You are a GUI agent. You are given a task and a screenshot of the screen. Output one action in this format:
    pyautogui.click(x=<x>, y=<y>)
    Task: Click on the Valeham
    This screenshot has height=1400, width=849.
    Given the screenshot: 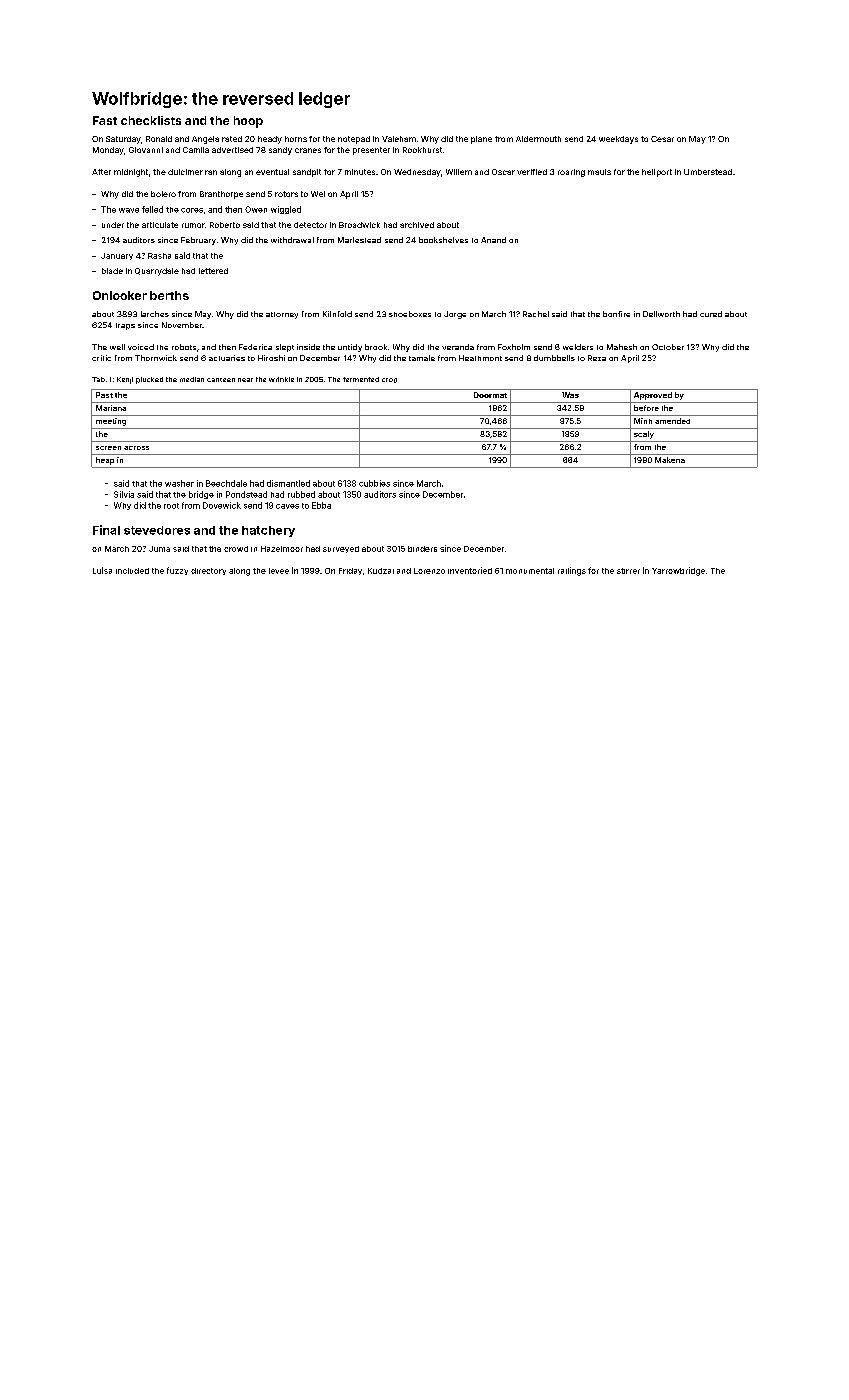 What is the action you would take?
    pyautogui.click(x=399, y=139)
